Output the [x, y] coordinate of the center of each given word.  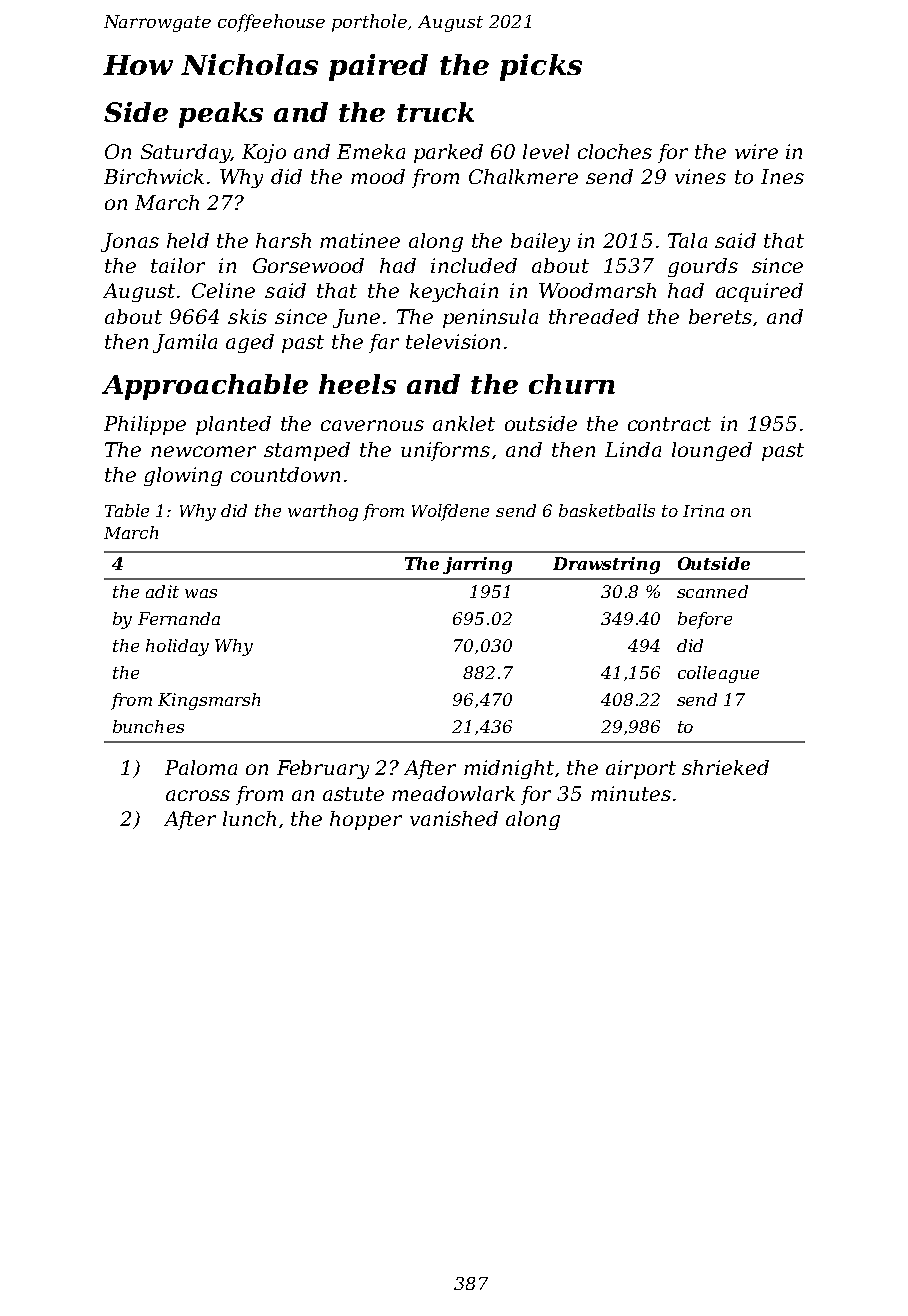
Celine [223, 290]
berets [720, 316]
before [705, 620]
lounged [712, 451]
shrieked [725, 767]
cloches [615, 151]
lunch [249, 818]
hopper [366, 820]
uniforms [445, 451]
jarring [477, 565]
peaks [221, 115]
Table [127, 510]
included [474, 265]
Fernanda [179, 618]
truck [435, 112]
